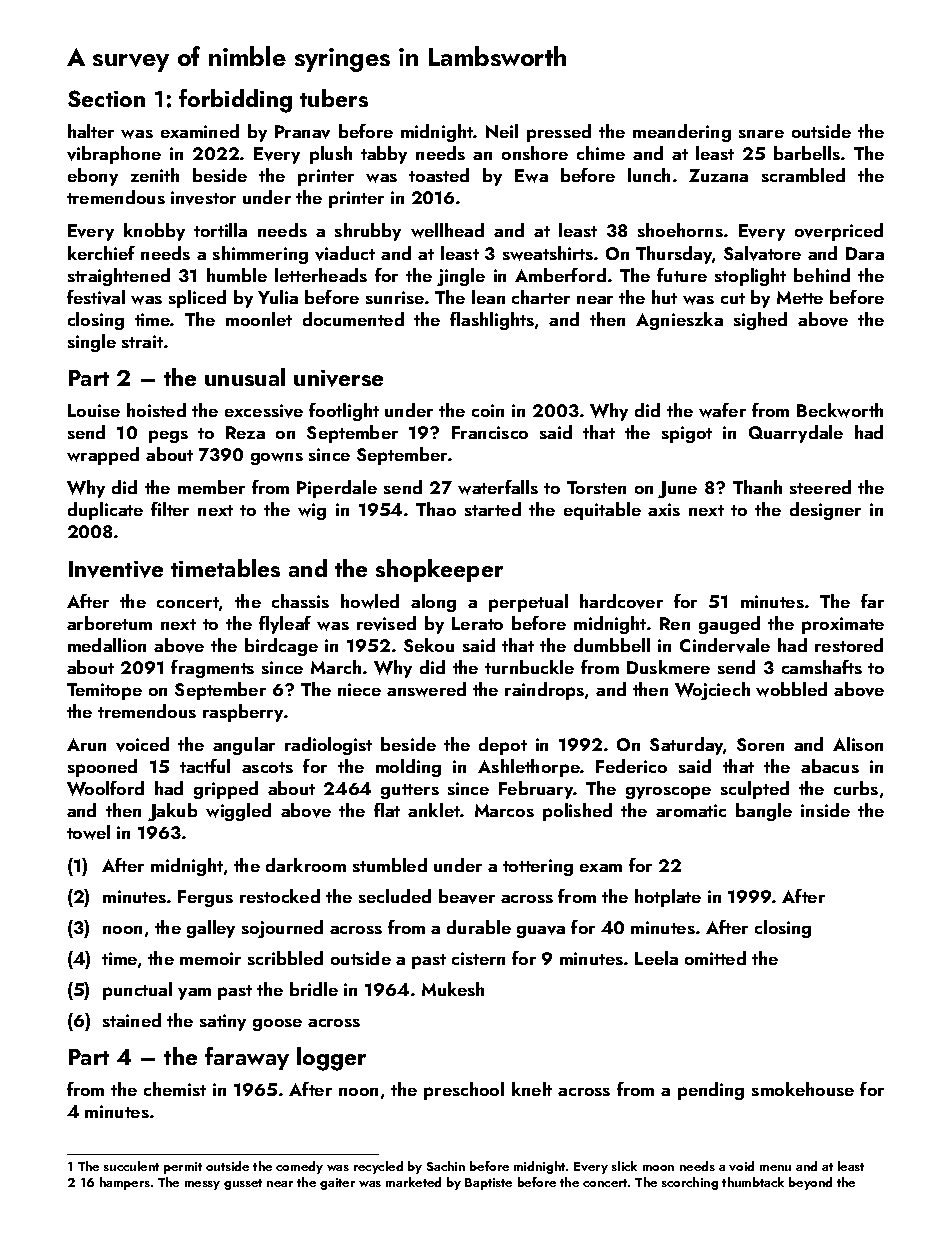  I want to click on inside, so click(825, 810).
